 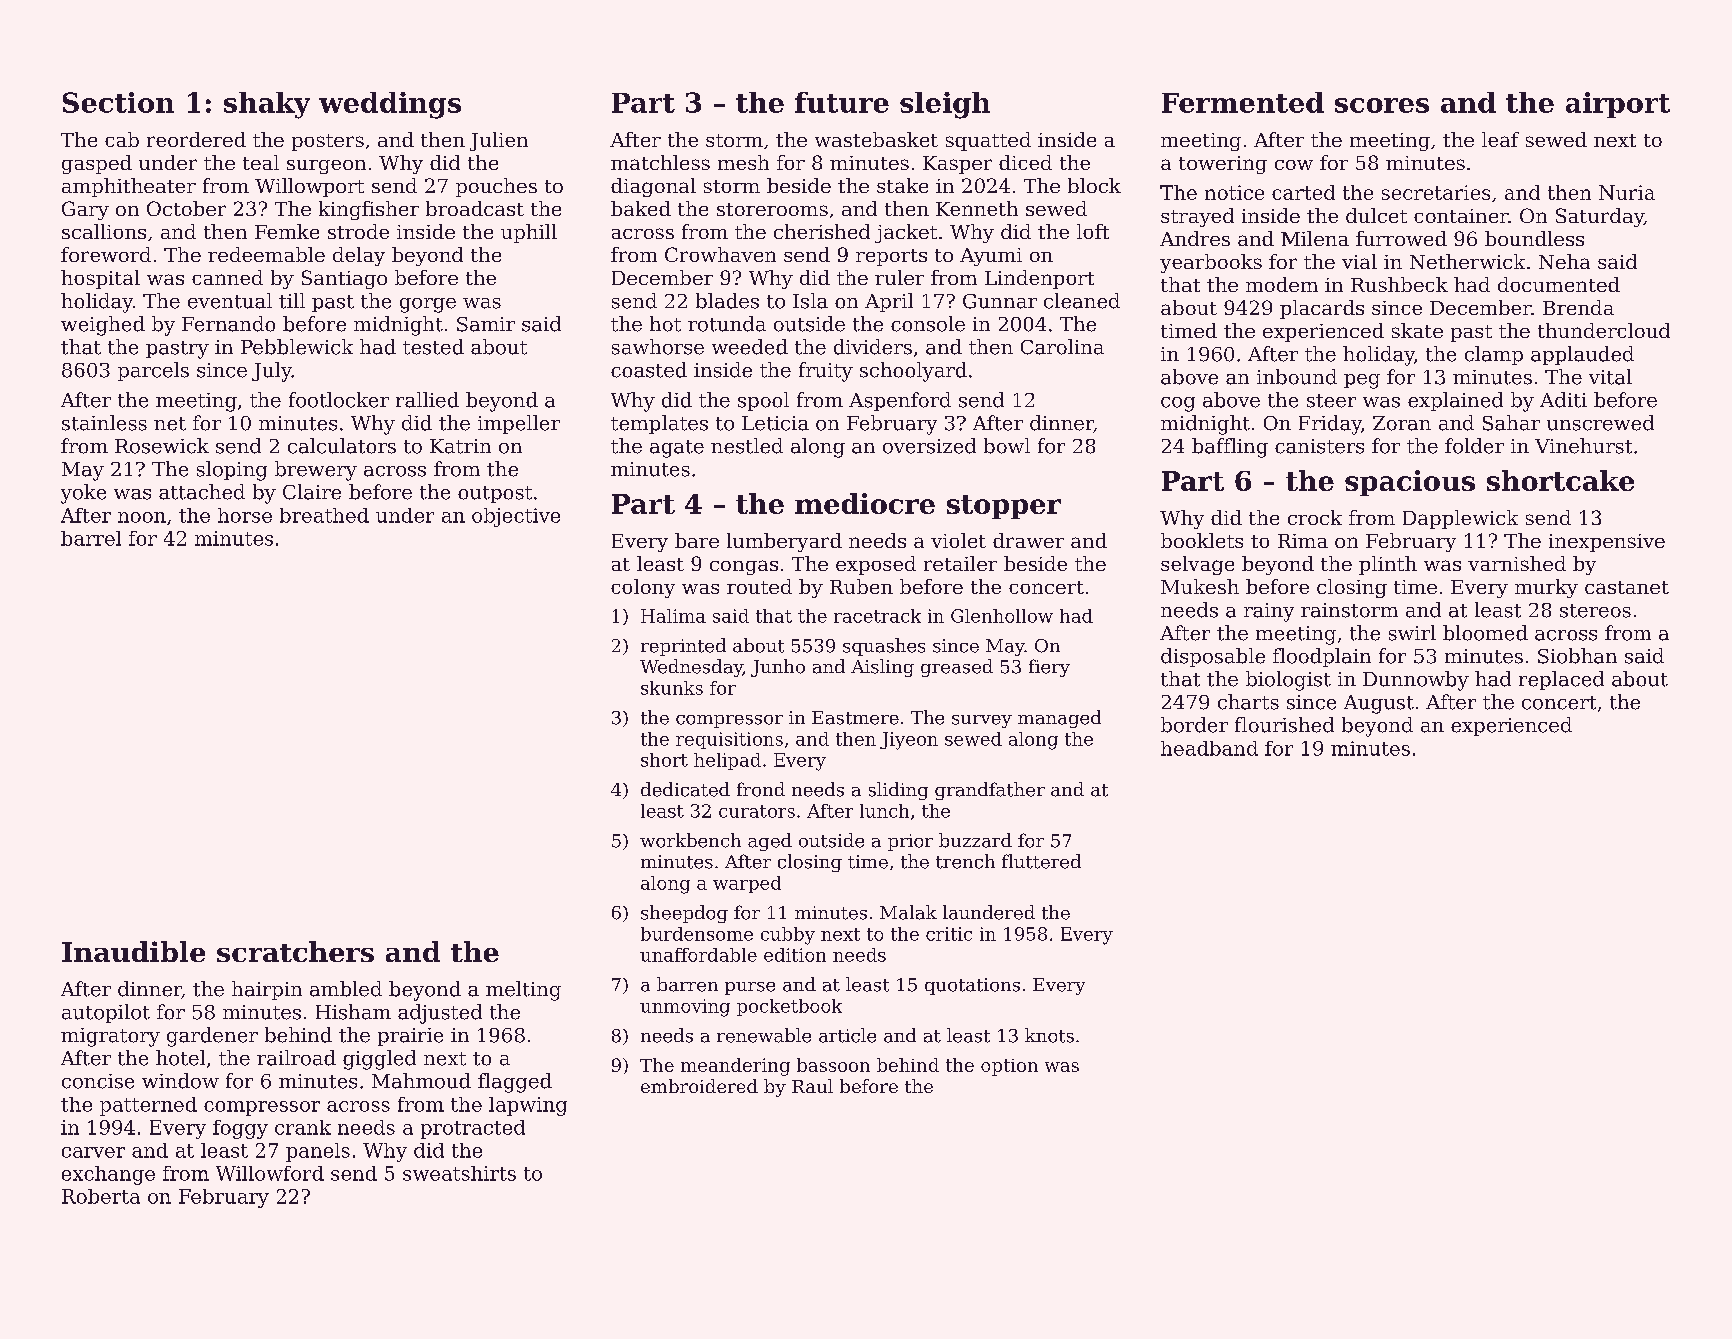 I want to click on unaffordable, so click(x=698, y=955).
